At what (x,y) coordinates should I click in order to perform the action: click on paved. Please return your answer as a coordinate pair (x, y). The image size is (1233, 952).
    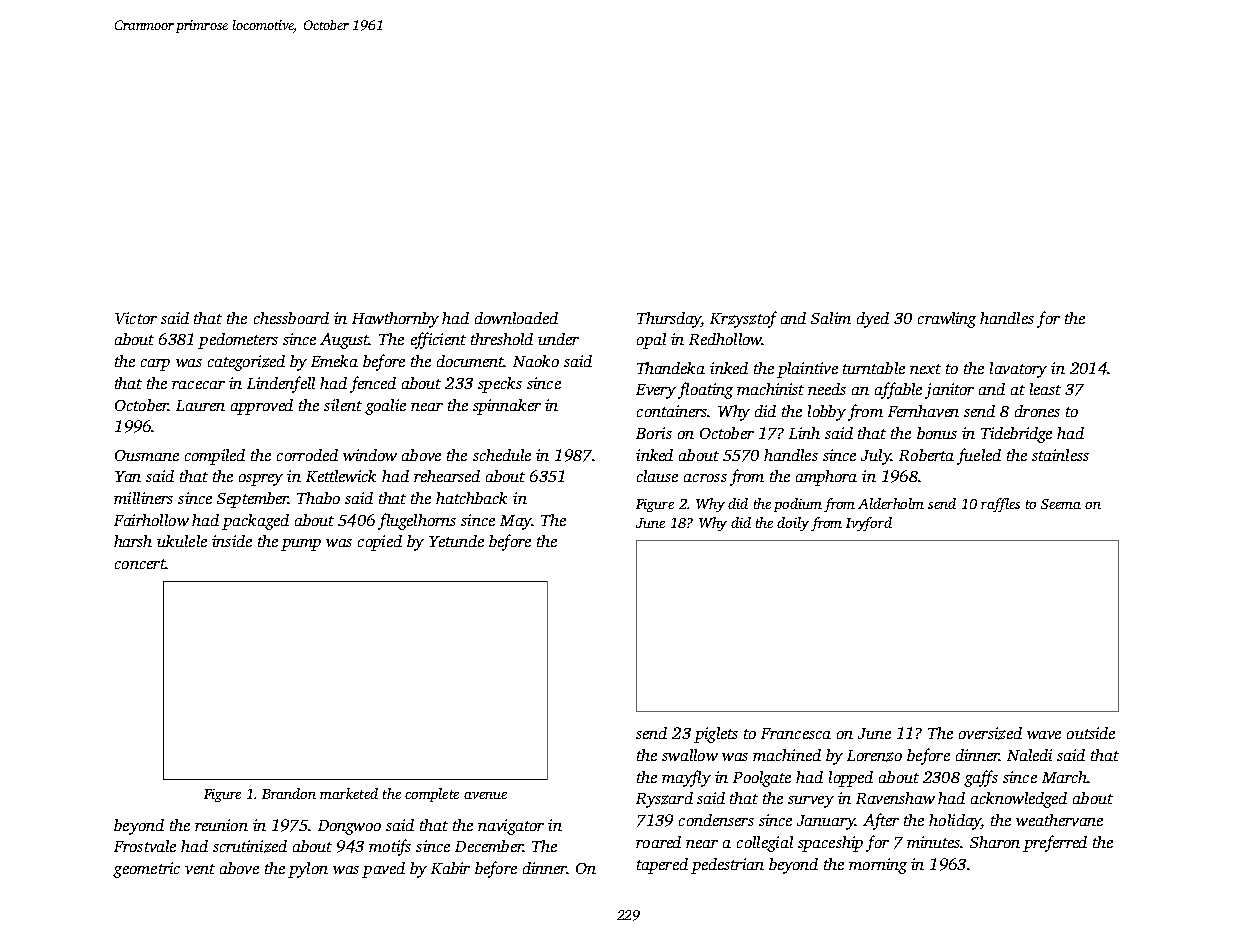
    Looking at the image, I should click on (383, 870).
